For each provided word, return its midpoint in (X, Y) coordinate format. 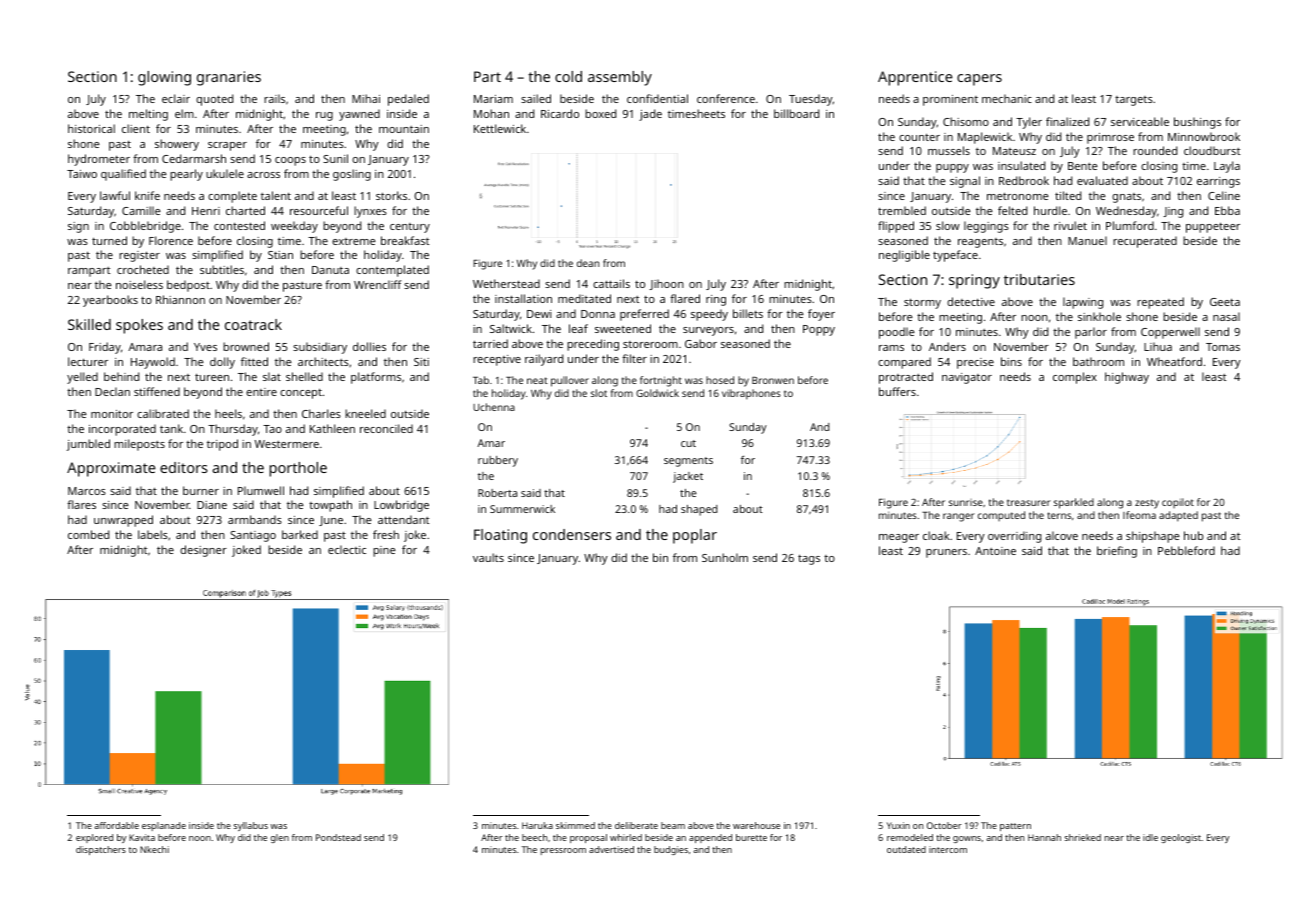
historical (91, 128)
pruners (946, 553)
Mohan (491, 113)
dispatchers (101, 850)
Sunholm (725, 557)
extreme (354, 241)
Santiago (253, 536)
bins (1011, 361)
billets (748, 313)
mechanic (1007, 98)
